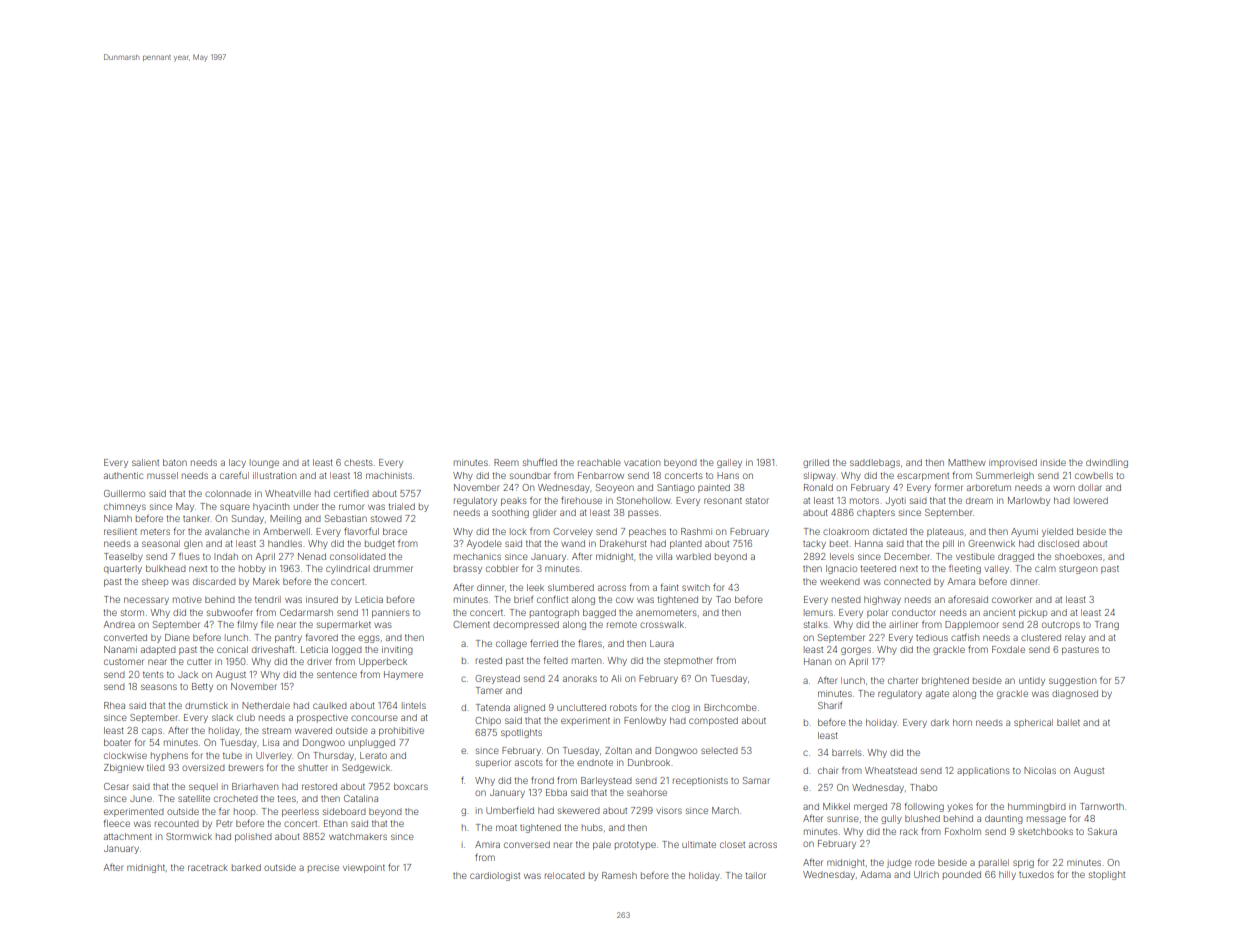 The image size is (1233, 952). What do you see at coordinates (351, 493) in the screenshot?
I see `certified` at bounding box center [351, 493].
